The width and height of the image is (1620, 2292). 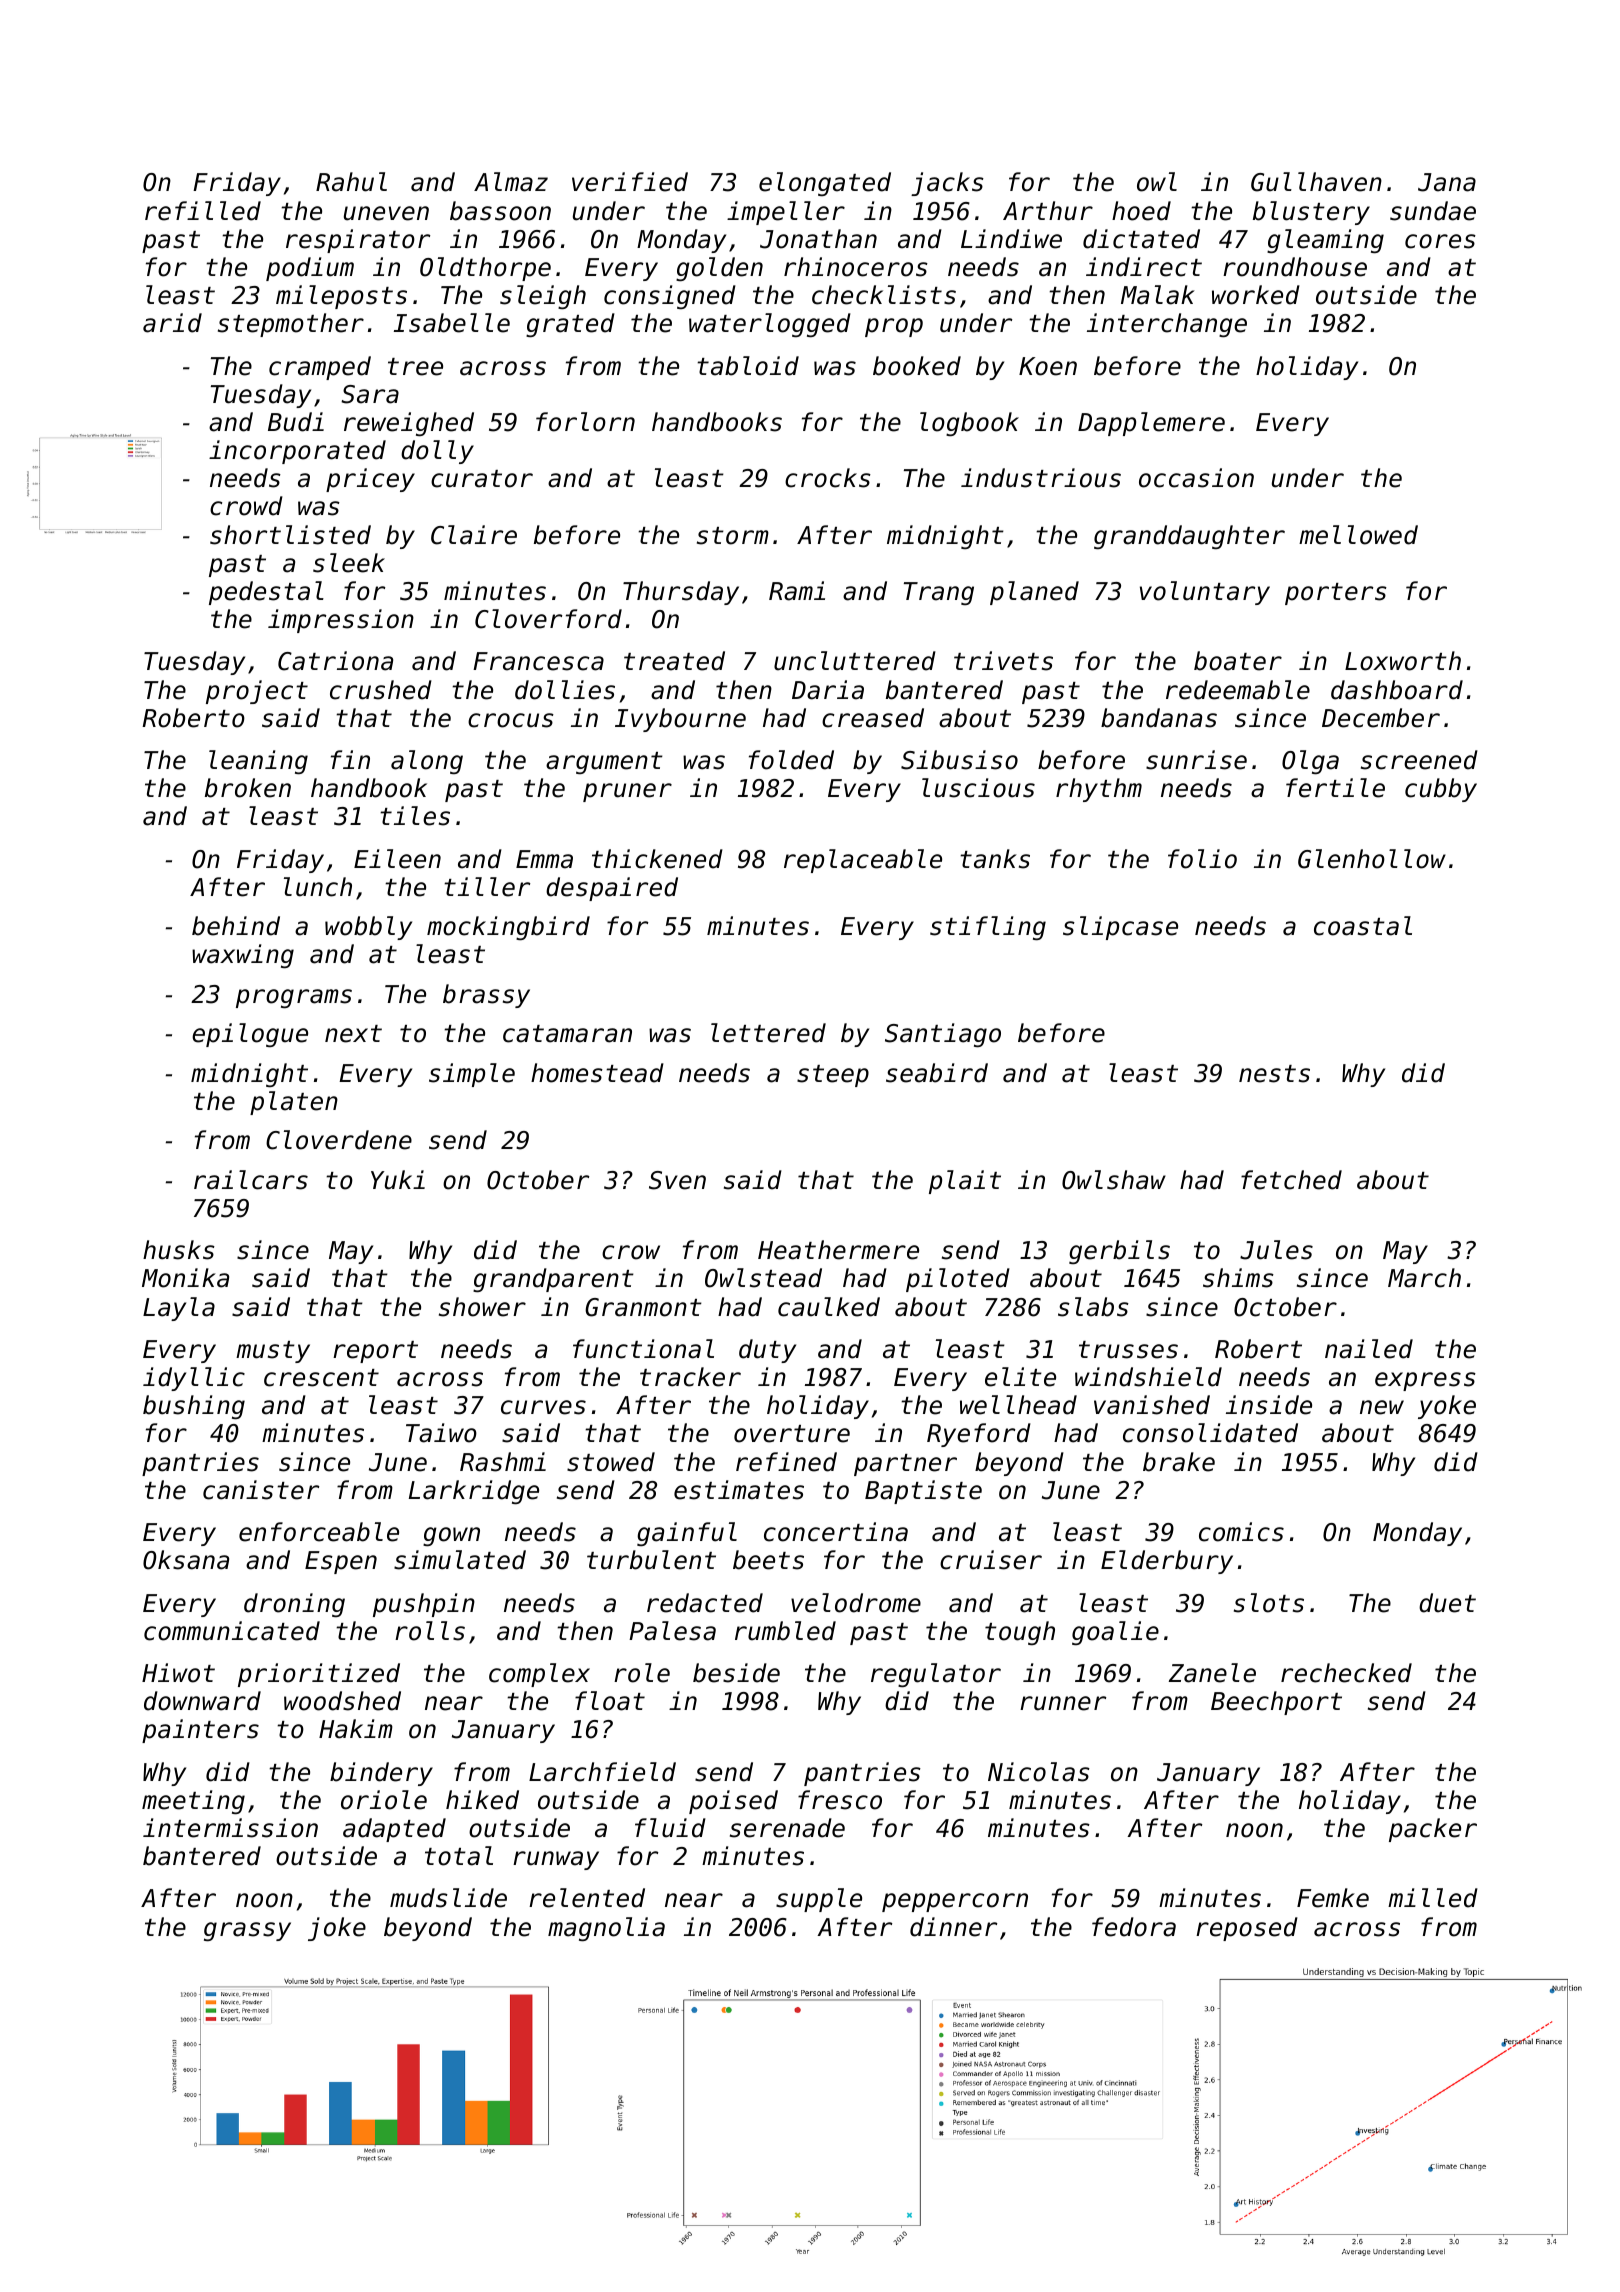 I want to click on Gullhaven, so click(x=1316, y=182).
